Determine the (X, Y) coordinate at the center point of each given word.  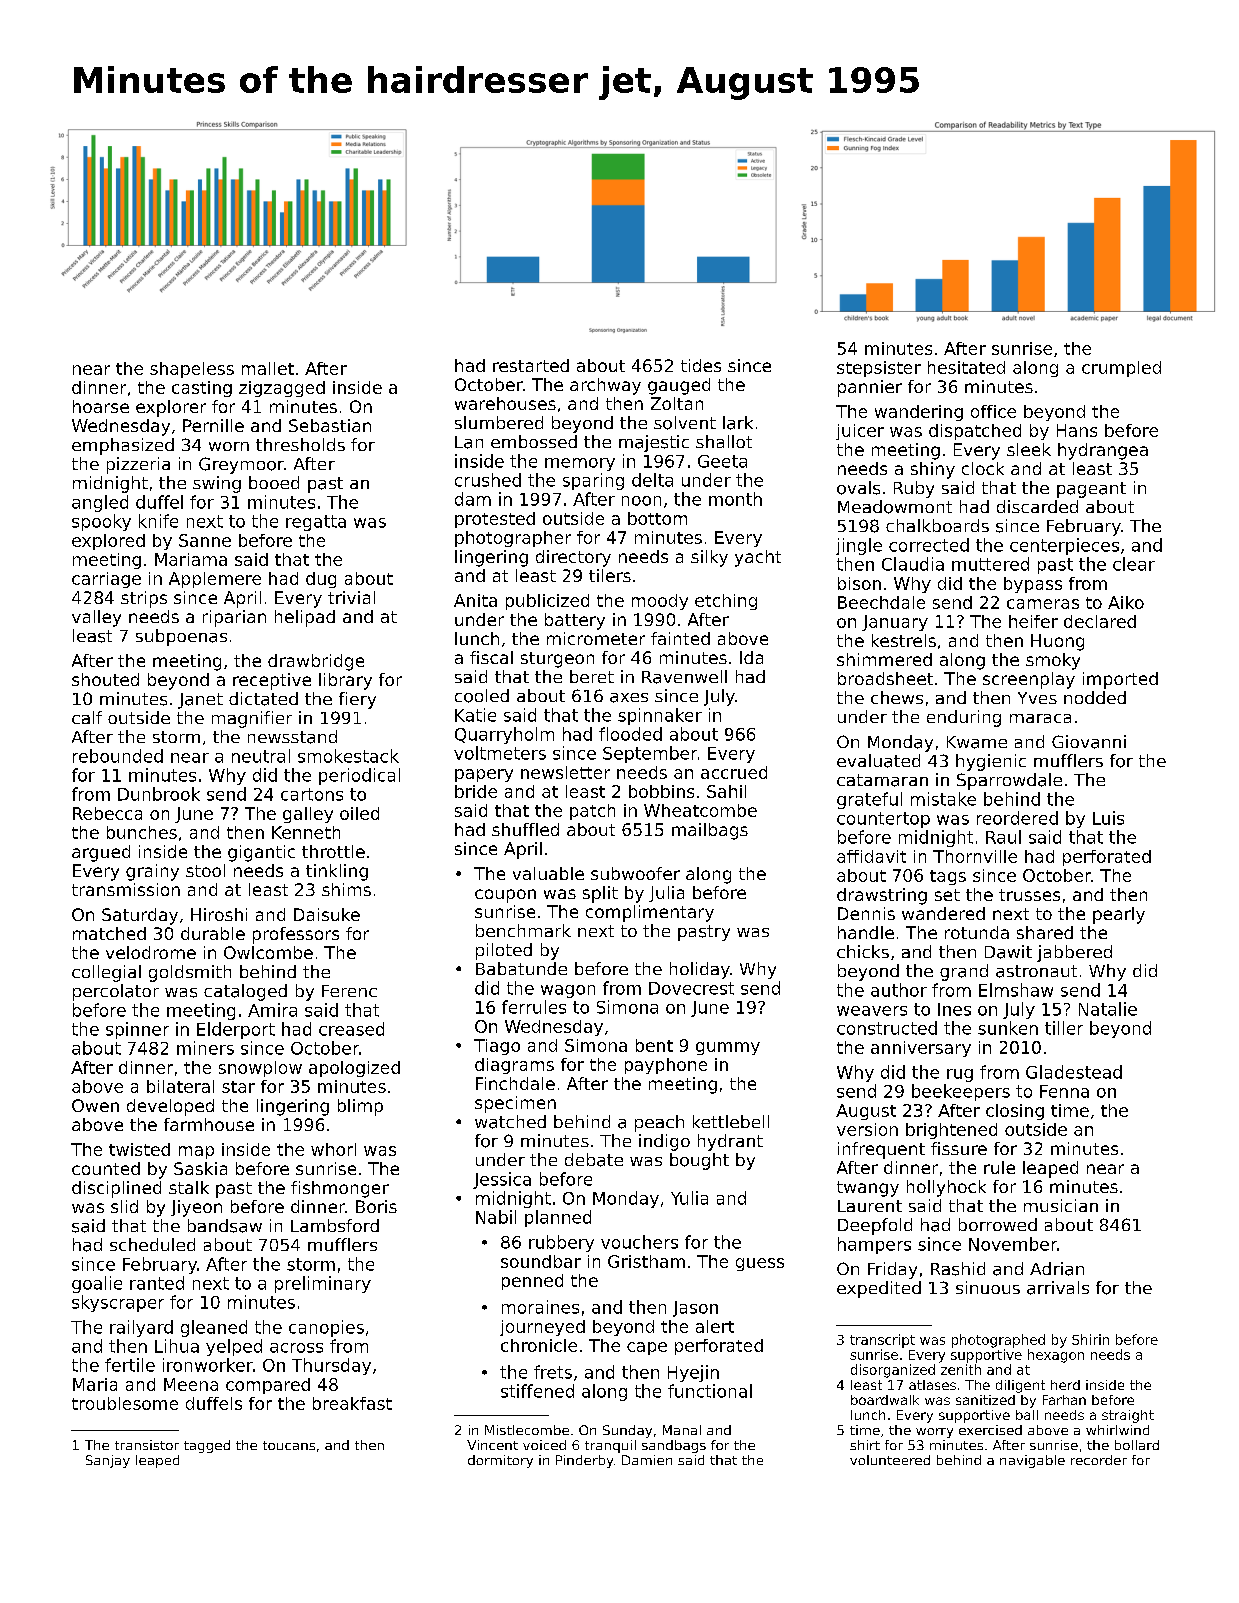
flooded (630, 734)
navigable (1032, 1461)
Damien (647, 1460)
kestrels (904, 640)
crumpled (1121, 369)
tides (701, 365)
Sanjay (108, 1461)
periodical (359, 776)
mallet (268, 368)
